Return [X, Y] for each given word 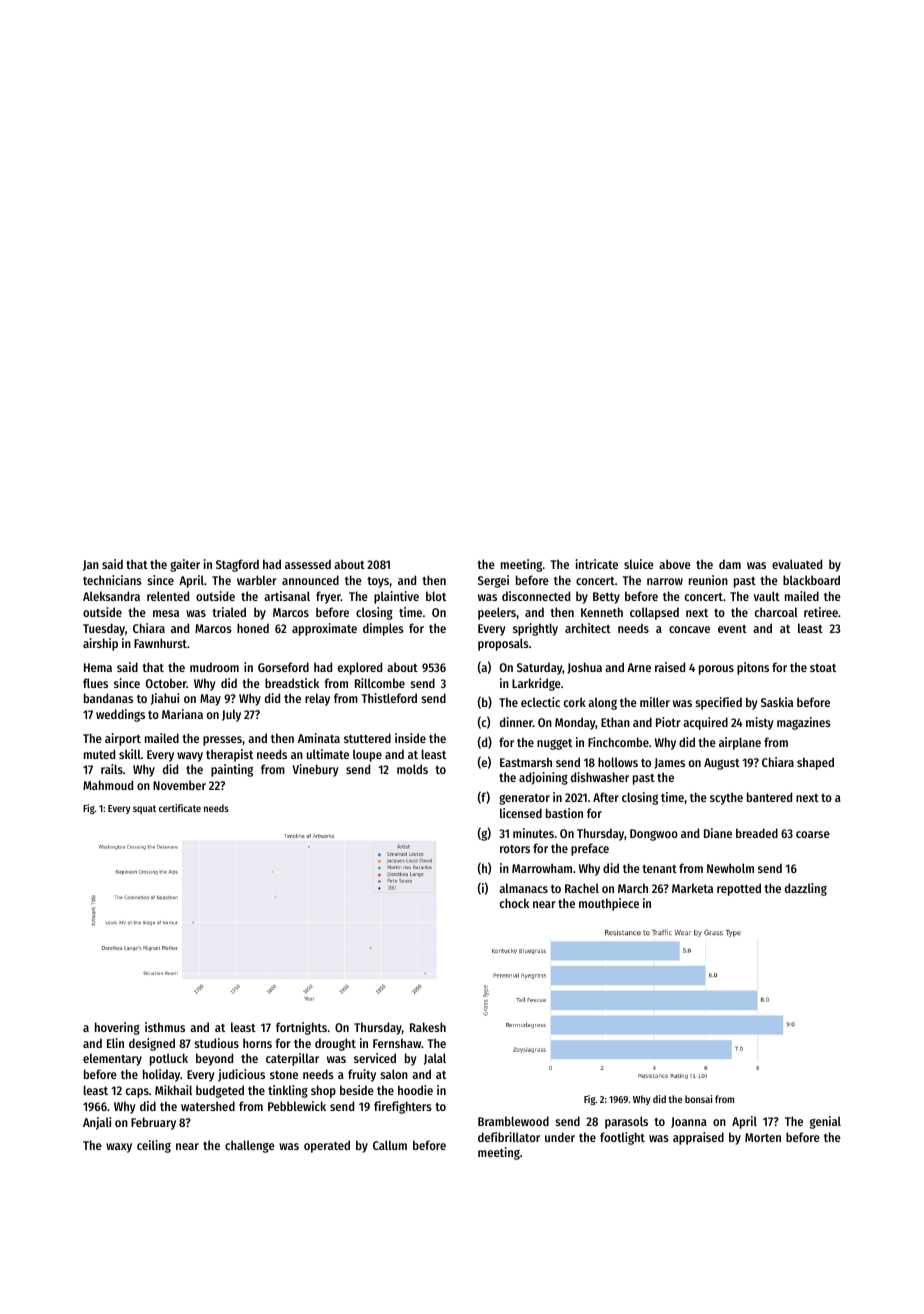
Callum [390, 1145]
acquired [705, 723]
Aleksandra [111, 596]
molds [412, 769]
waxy [119, 1148]
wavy [190, 757]
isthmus [165, 1027]
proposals [503, 644]
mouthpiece [609, 904]
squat [144, 809]
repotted [739, 889]
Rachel [582, 888]
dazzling [806, 889]
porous [716, 670]
